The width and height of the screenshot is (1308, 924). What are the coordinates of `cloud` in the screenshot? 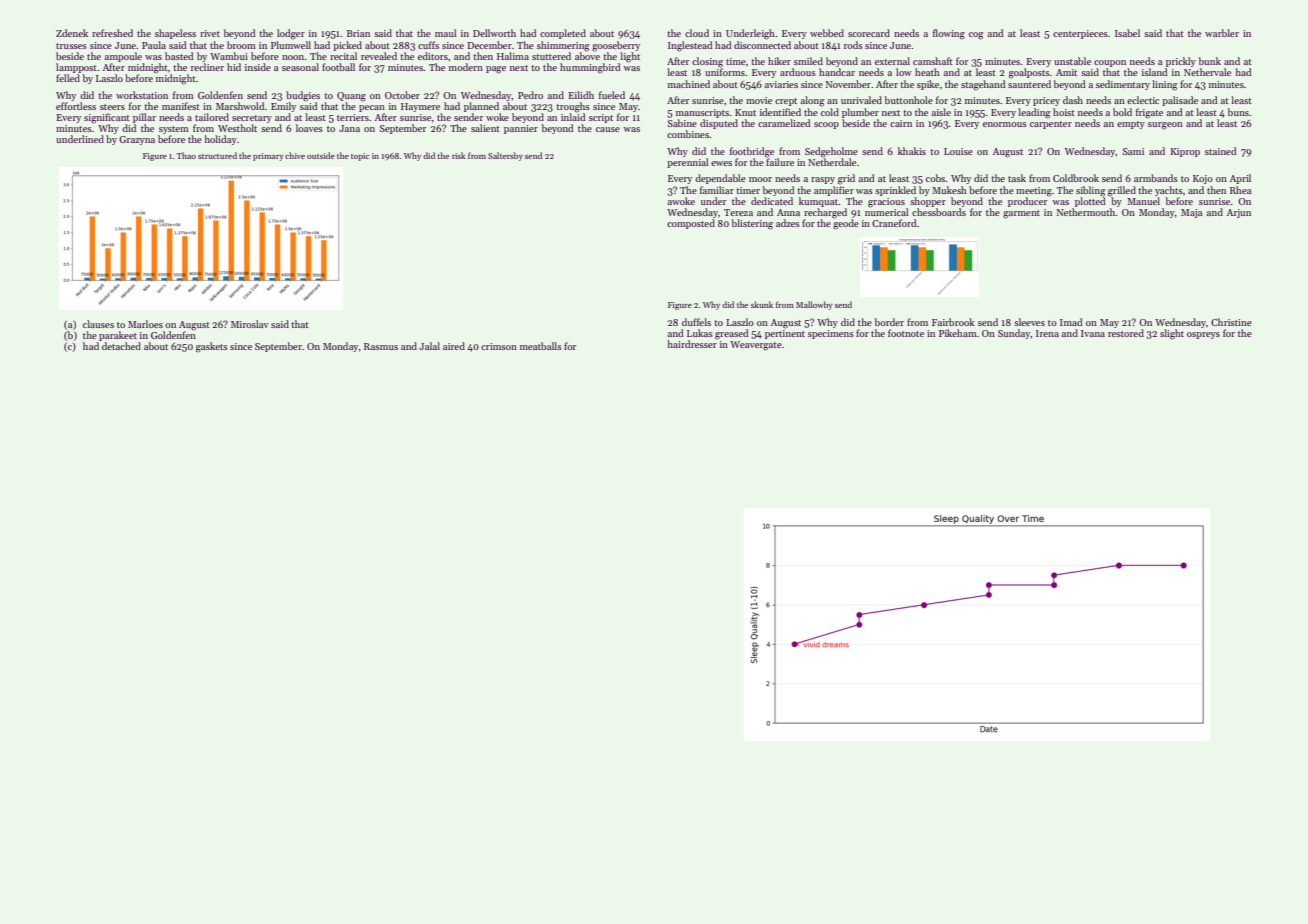 It's located at (697, 33).
